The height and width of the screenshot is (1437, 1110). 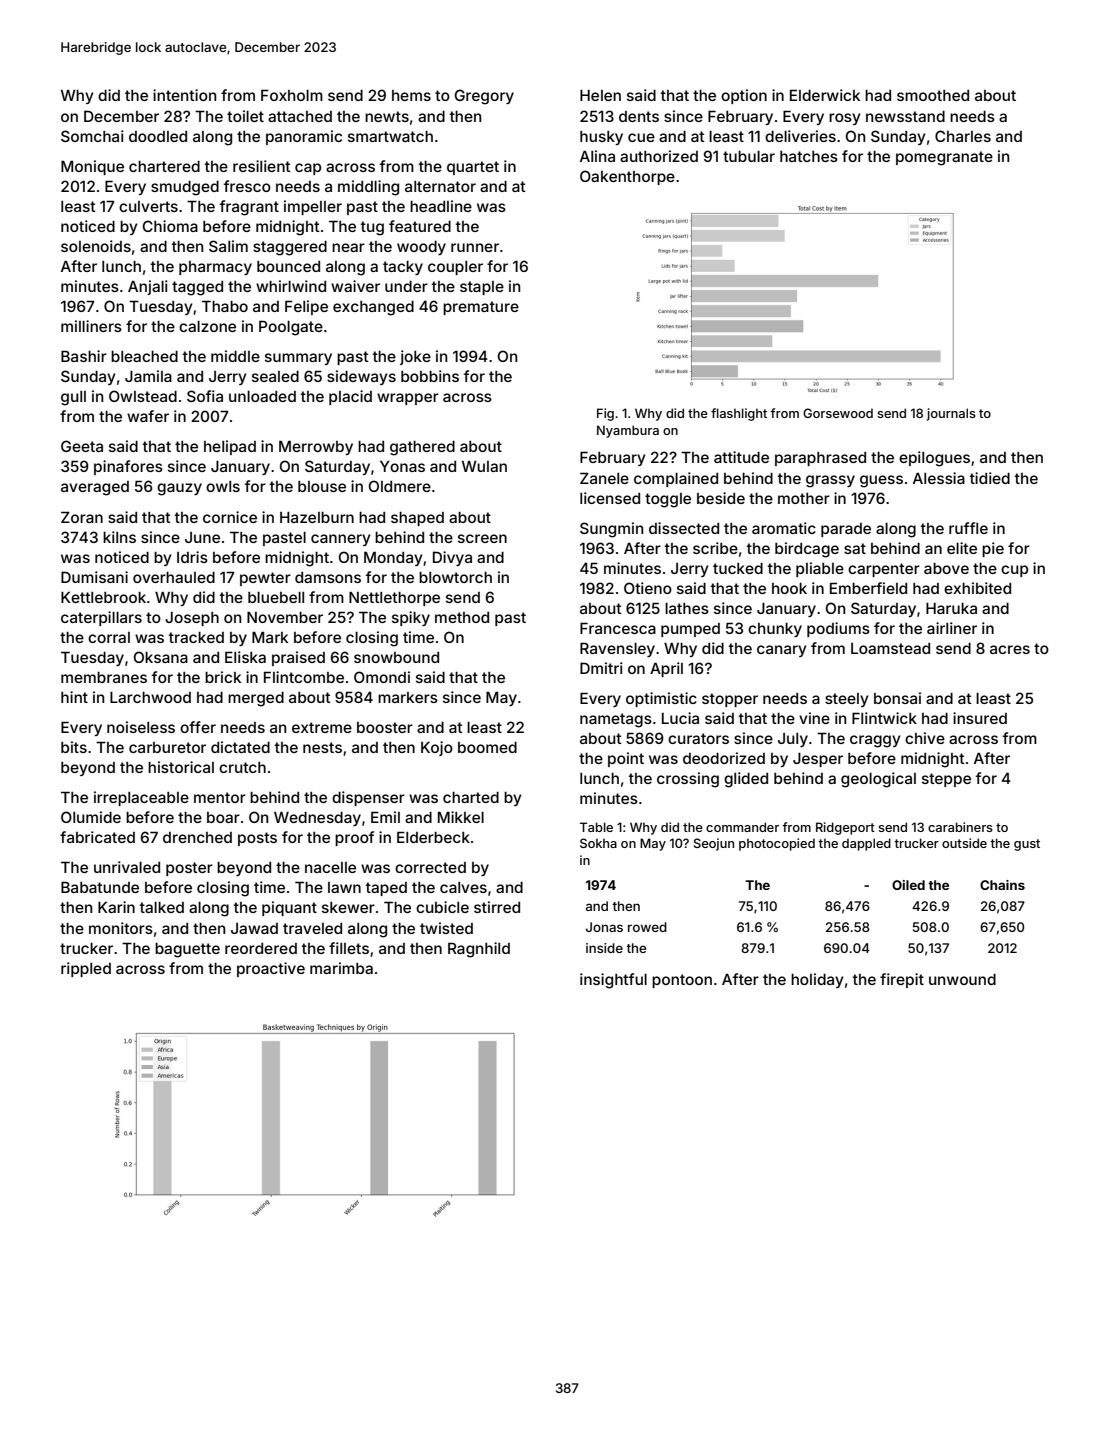 I want to click on journals, so click(x=951, y=414).
